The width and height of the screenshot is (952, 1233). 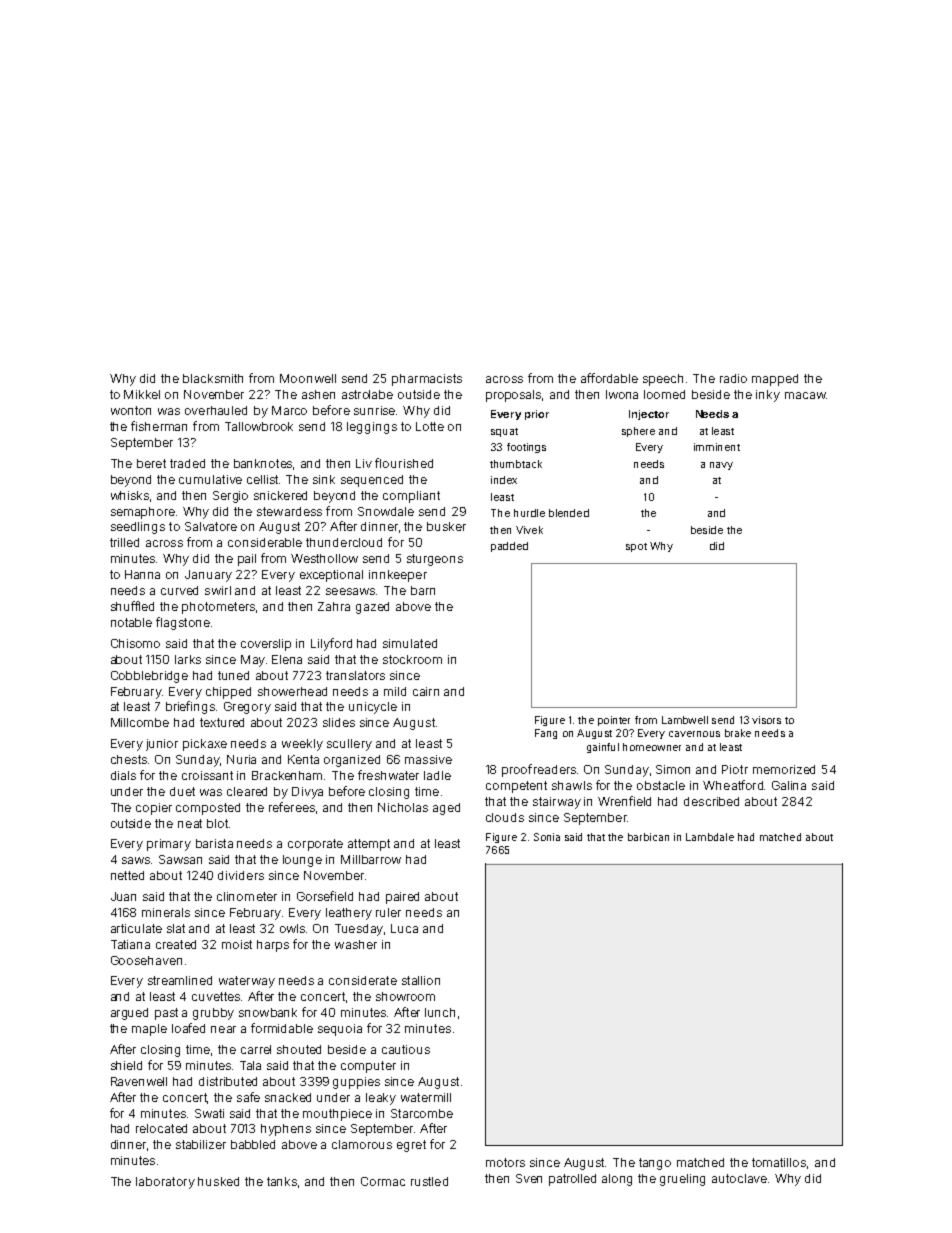 What do you see at coordinates (738, 733) in the screenshot?
I see `brake` at bounding box center [738, 733].
